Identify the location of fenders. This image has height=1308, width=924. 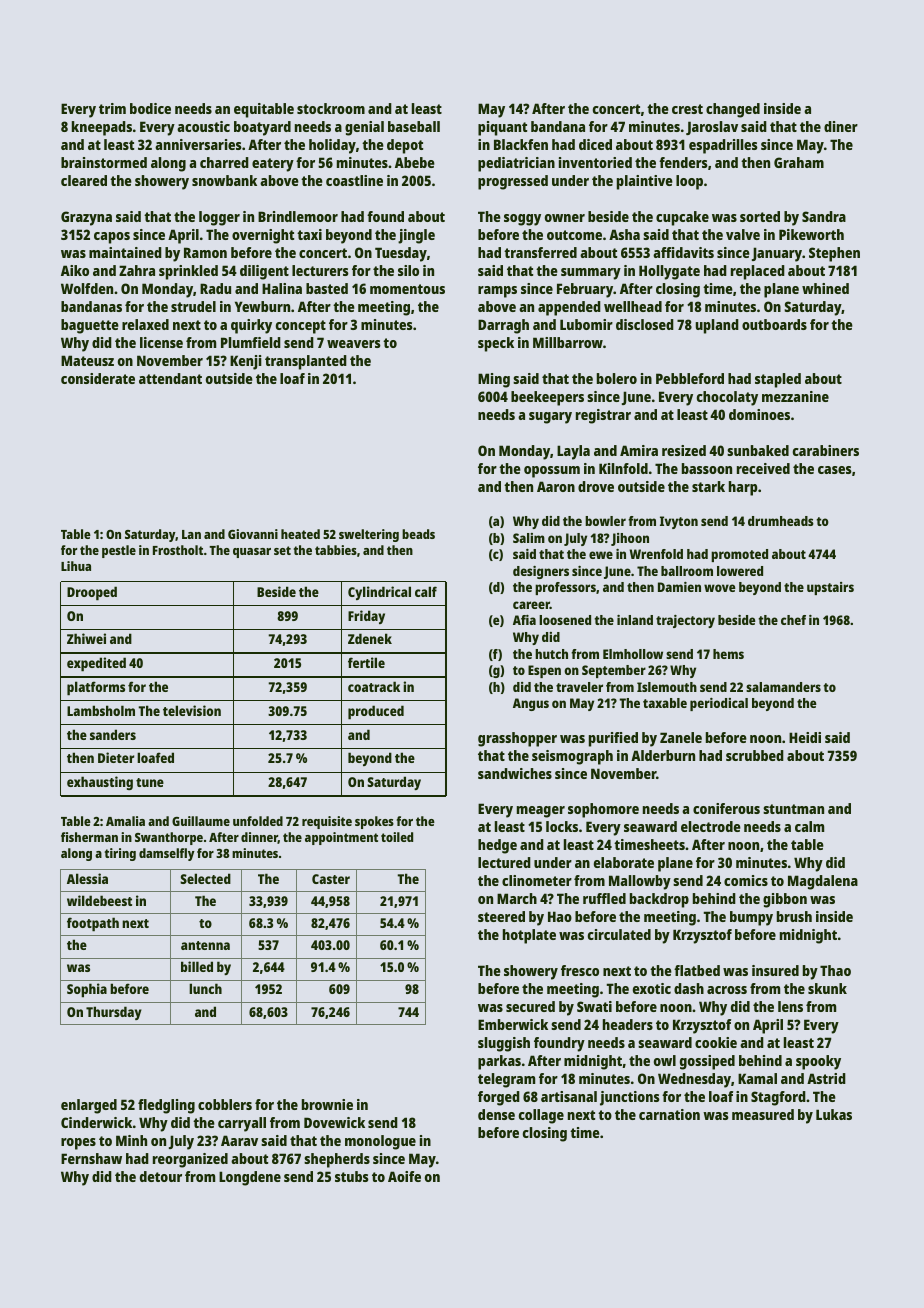
(683, 162).
